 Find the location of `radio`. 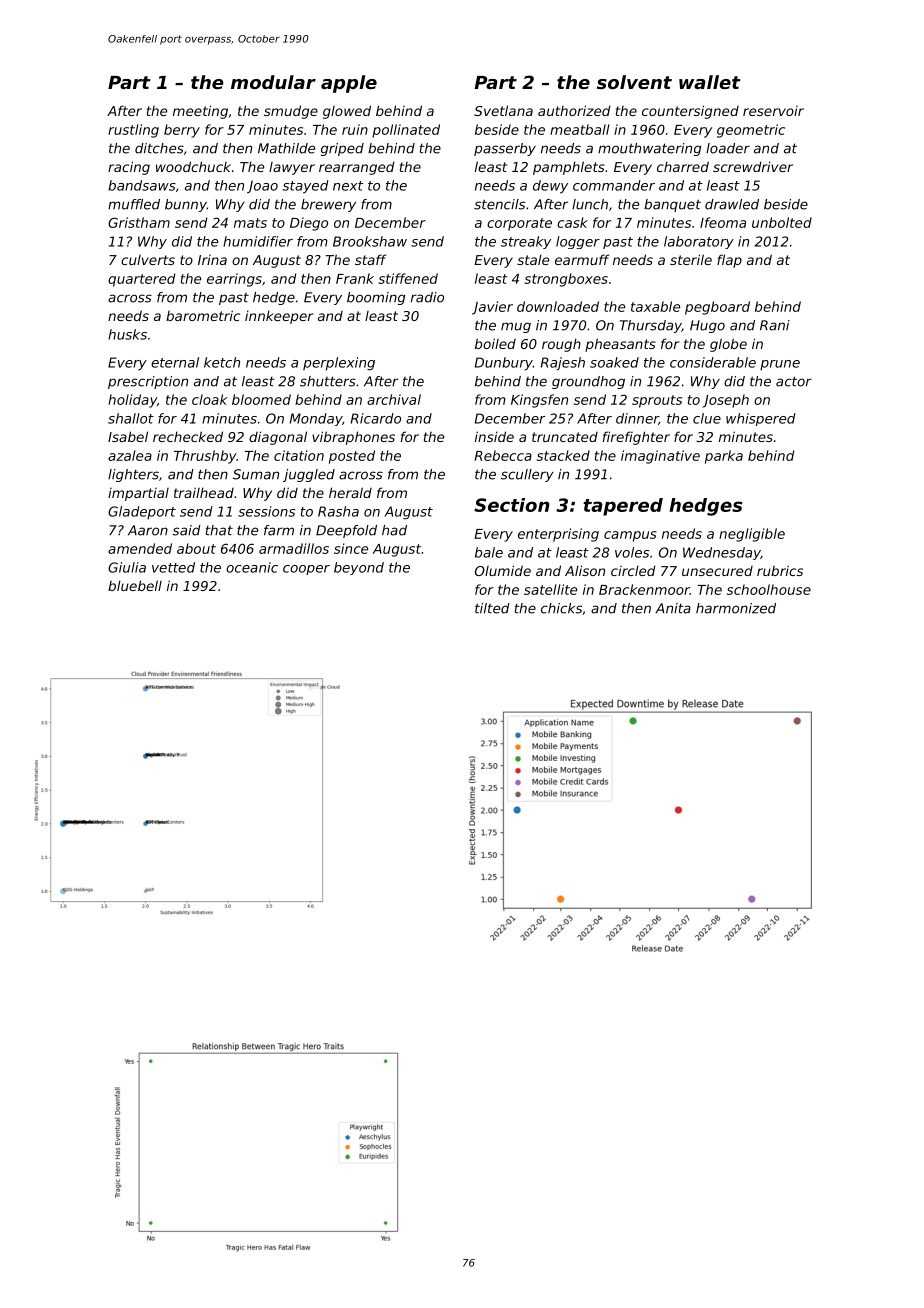

radio is located at coordinates (427, 297).
